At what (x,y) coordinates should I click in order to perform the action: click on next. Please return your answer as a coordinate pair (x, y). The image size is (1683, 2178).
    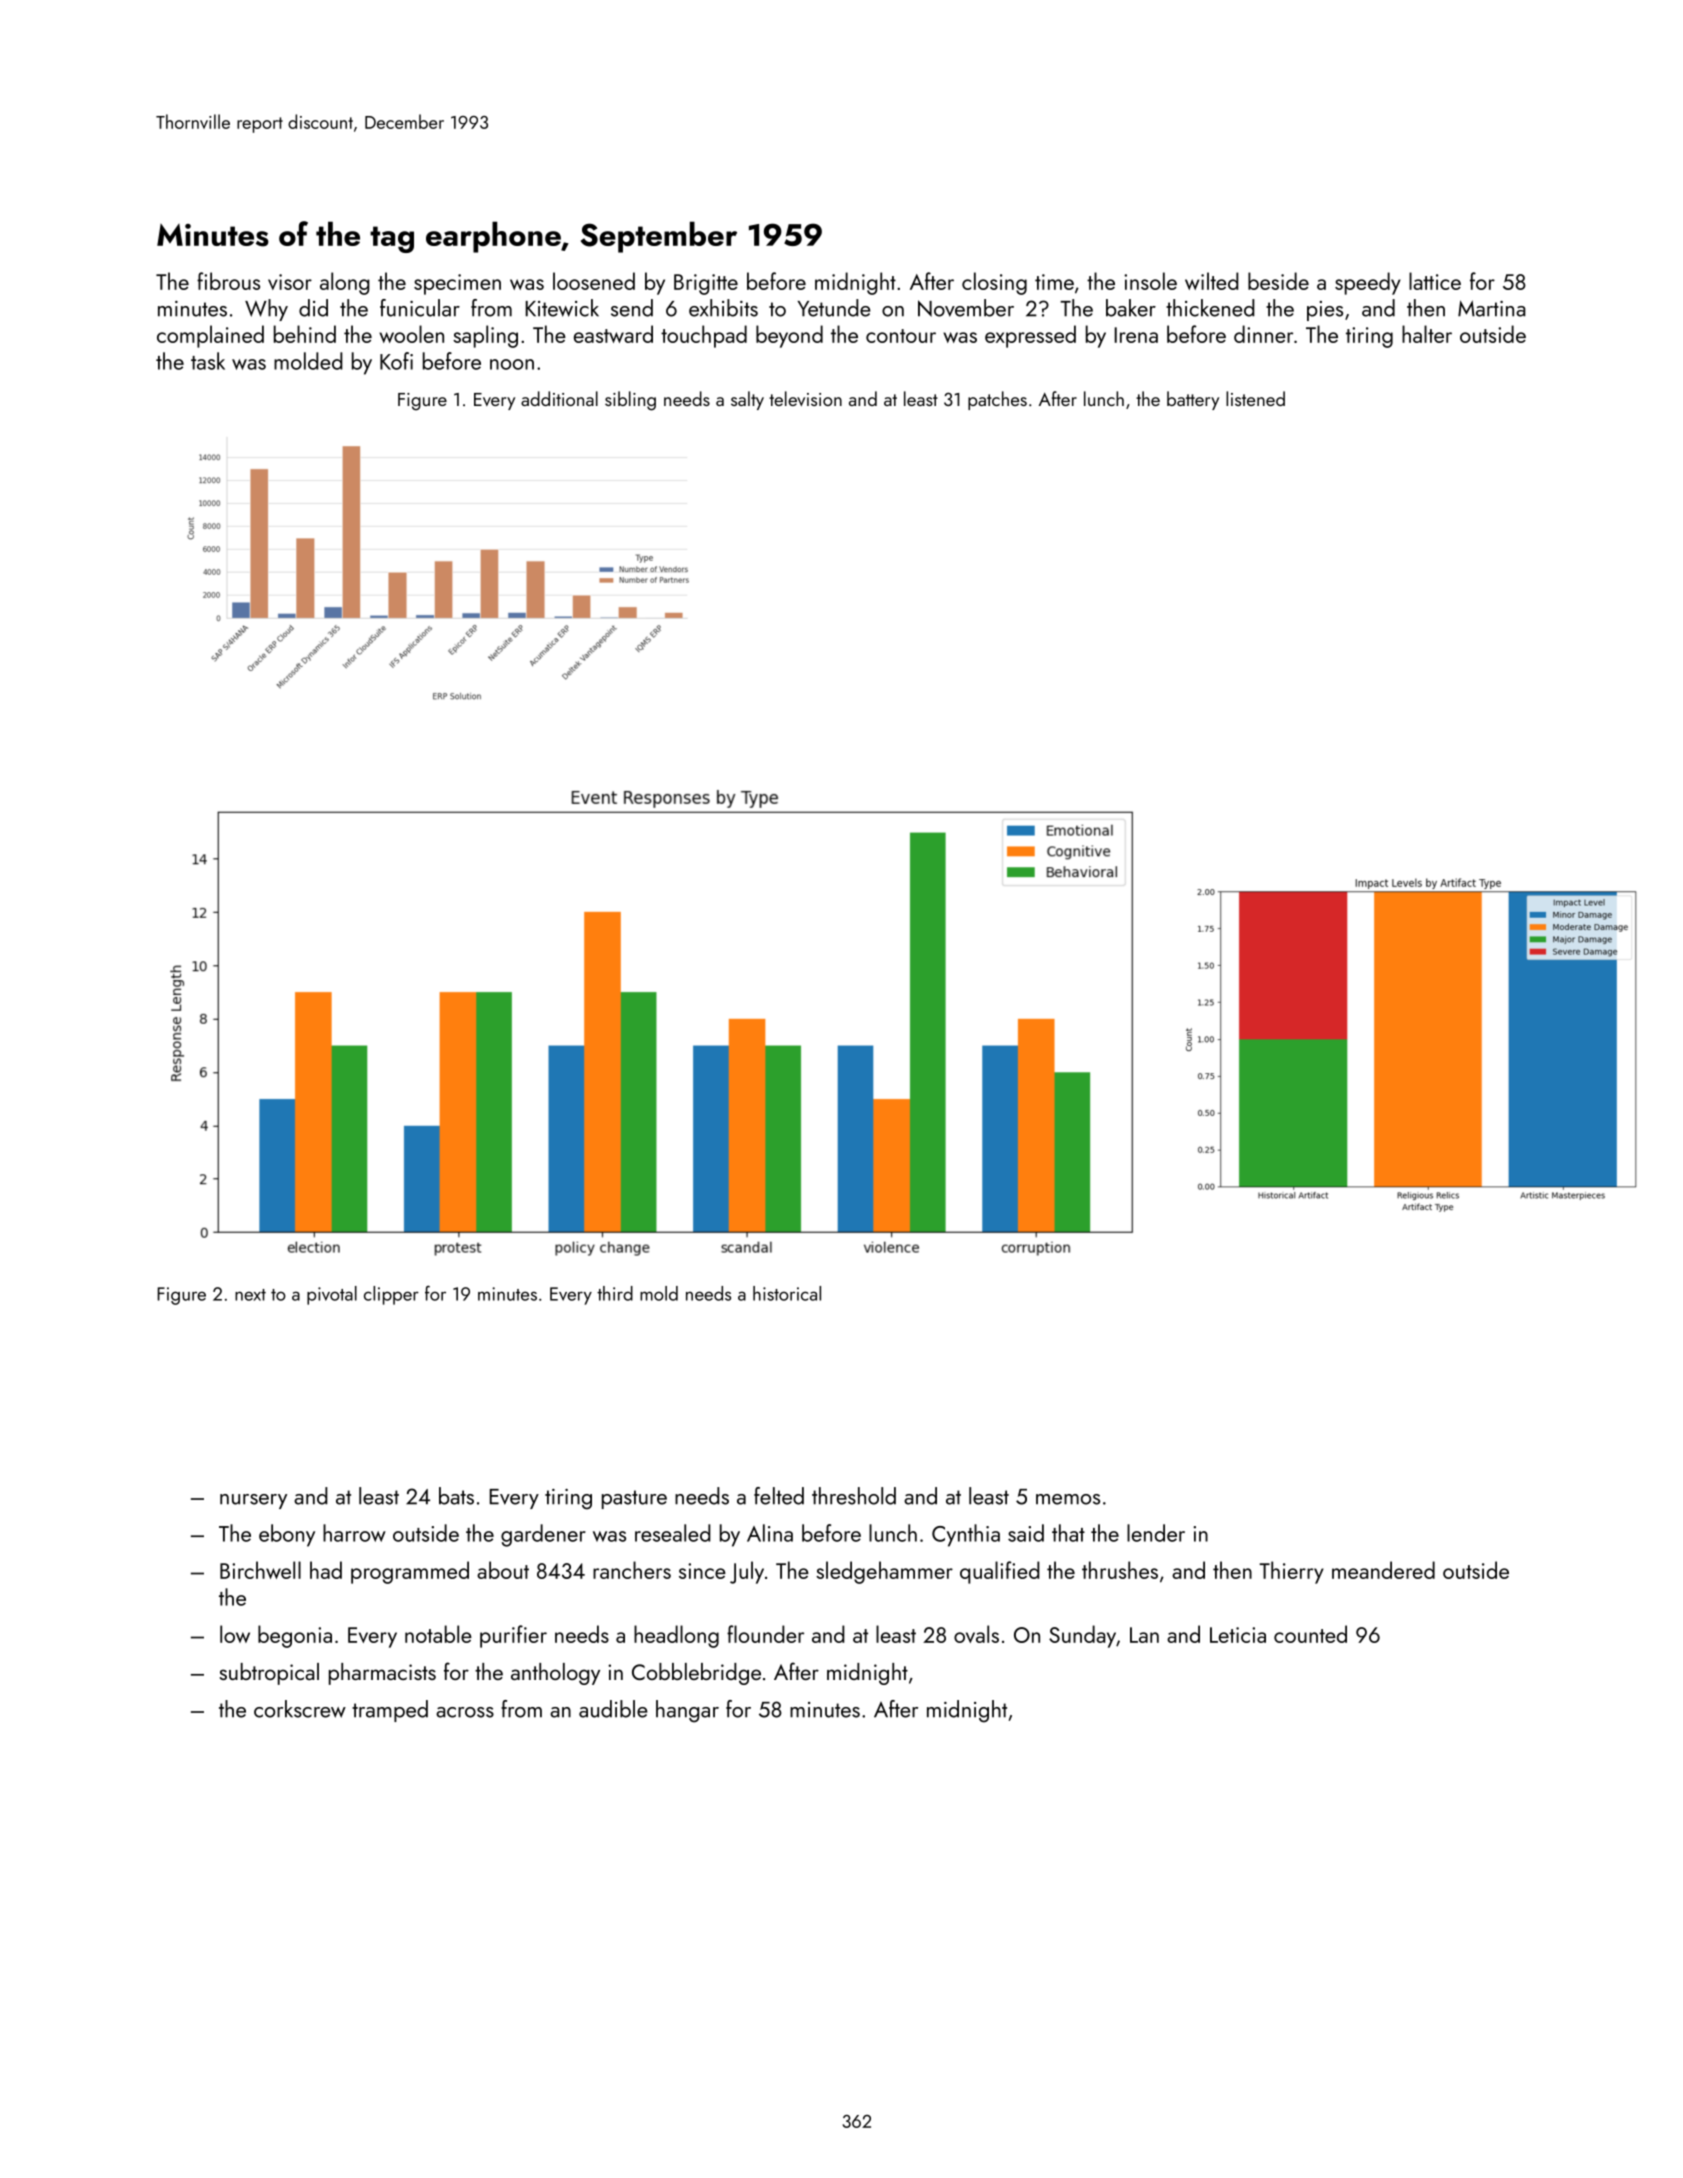
    Looking at the image, I should click on (250, 1295).
